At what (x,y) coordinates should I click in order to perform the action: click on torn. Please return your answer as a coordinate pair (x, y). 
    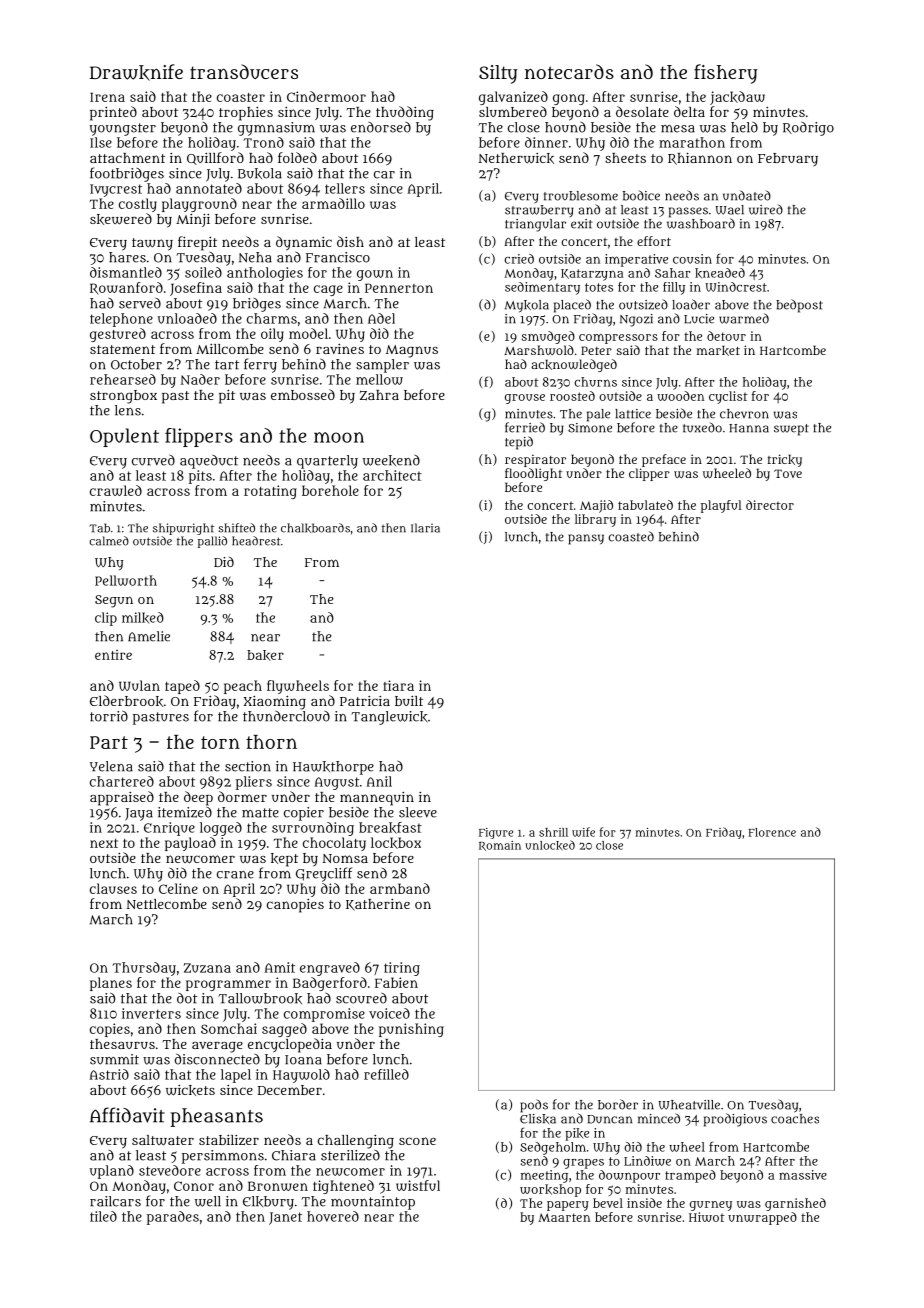
    Looking at the image, I should click on (220, 742).
